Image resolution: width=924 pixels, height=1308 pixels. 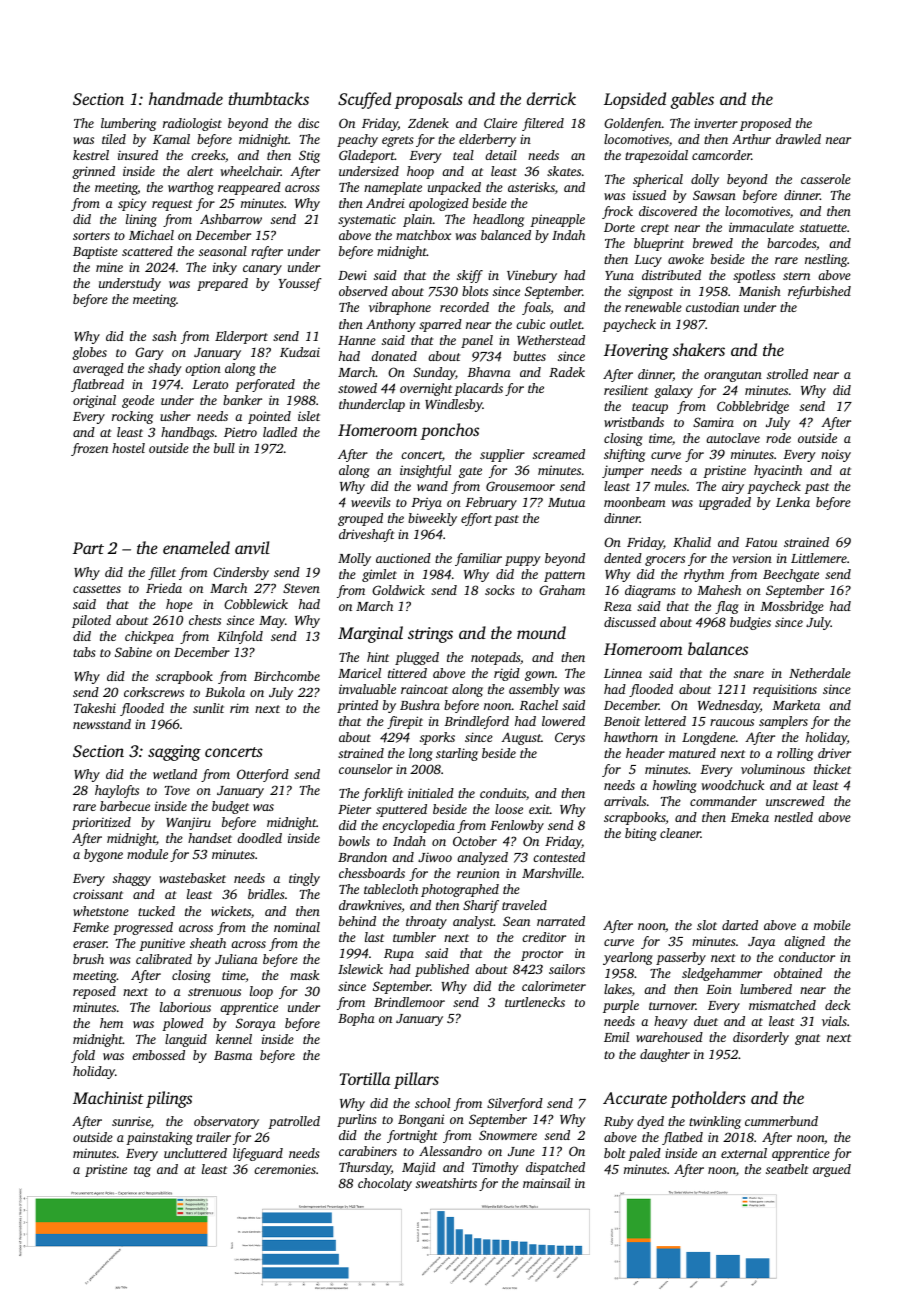 I want to click on scattered, so click(x=147, y=251).
